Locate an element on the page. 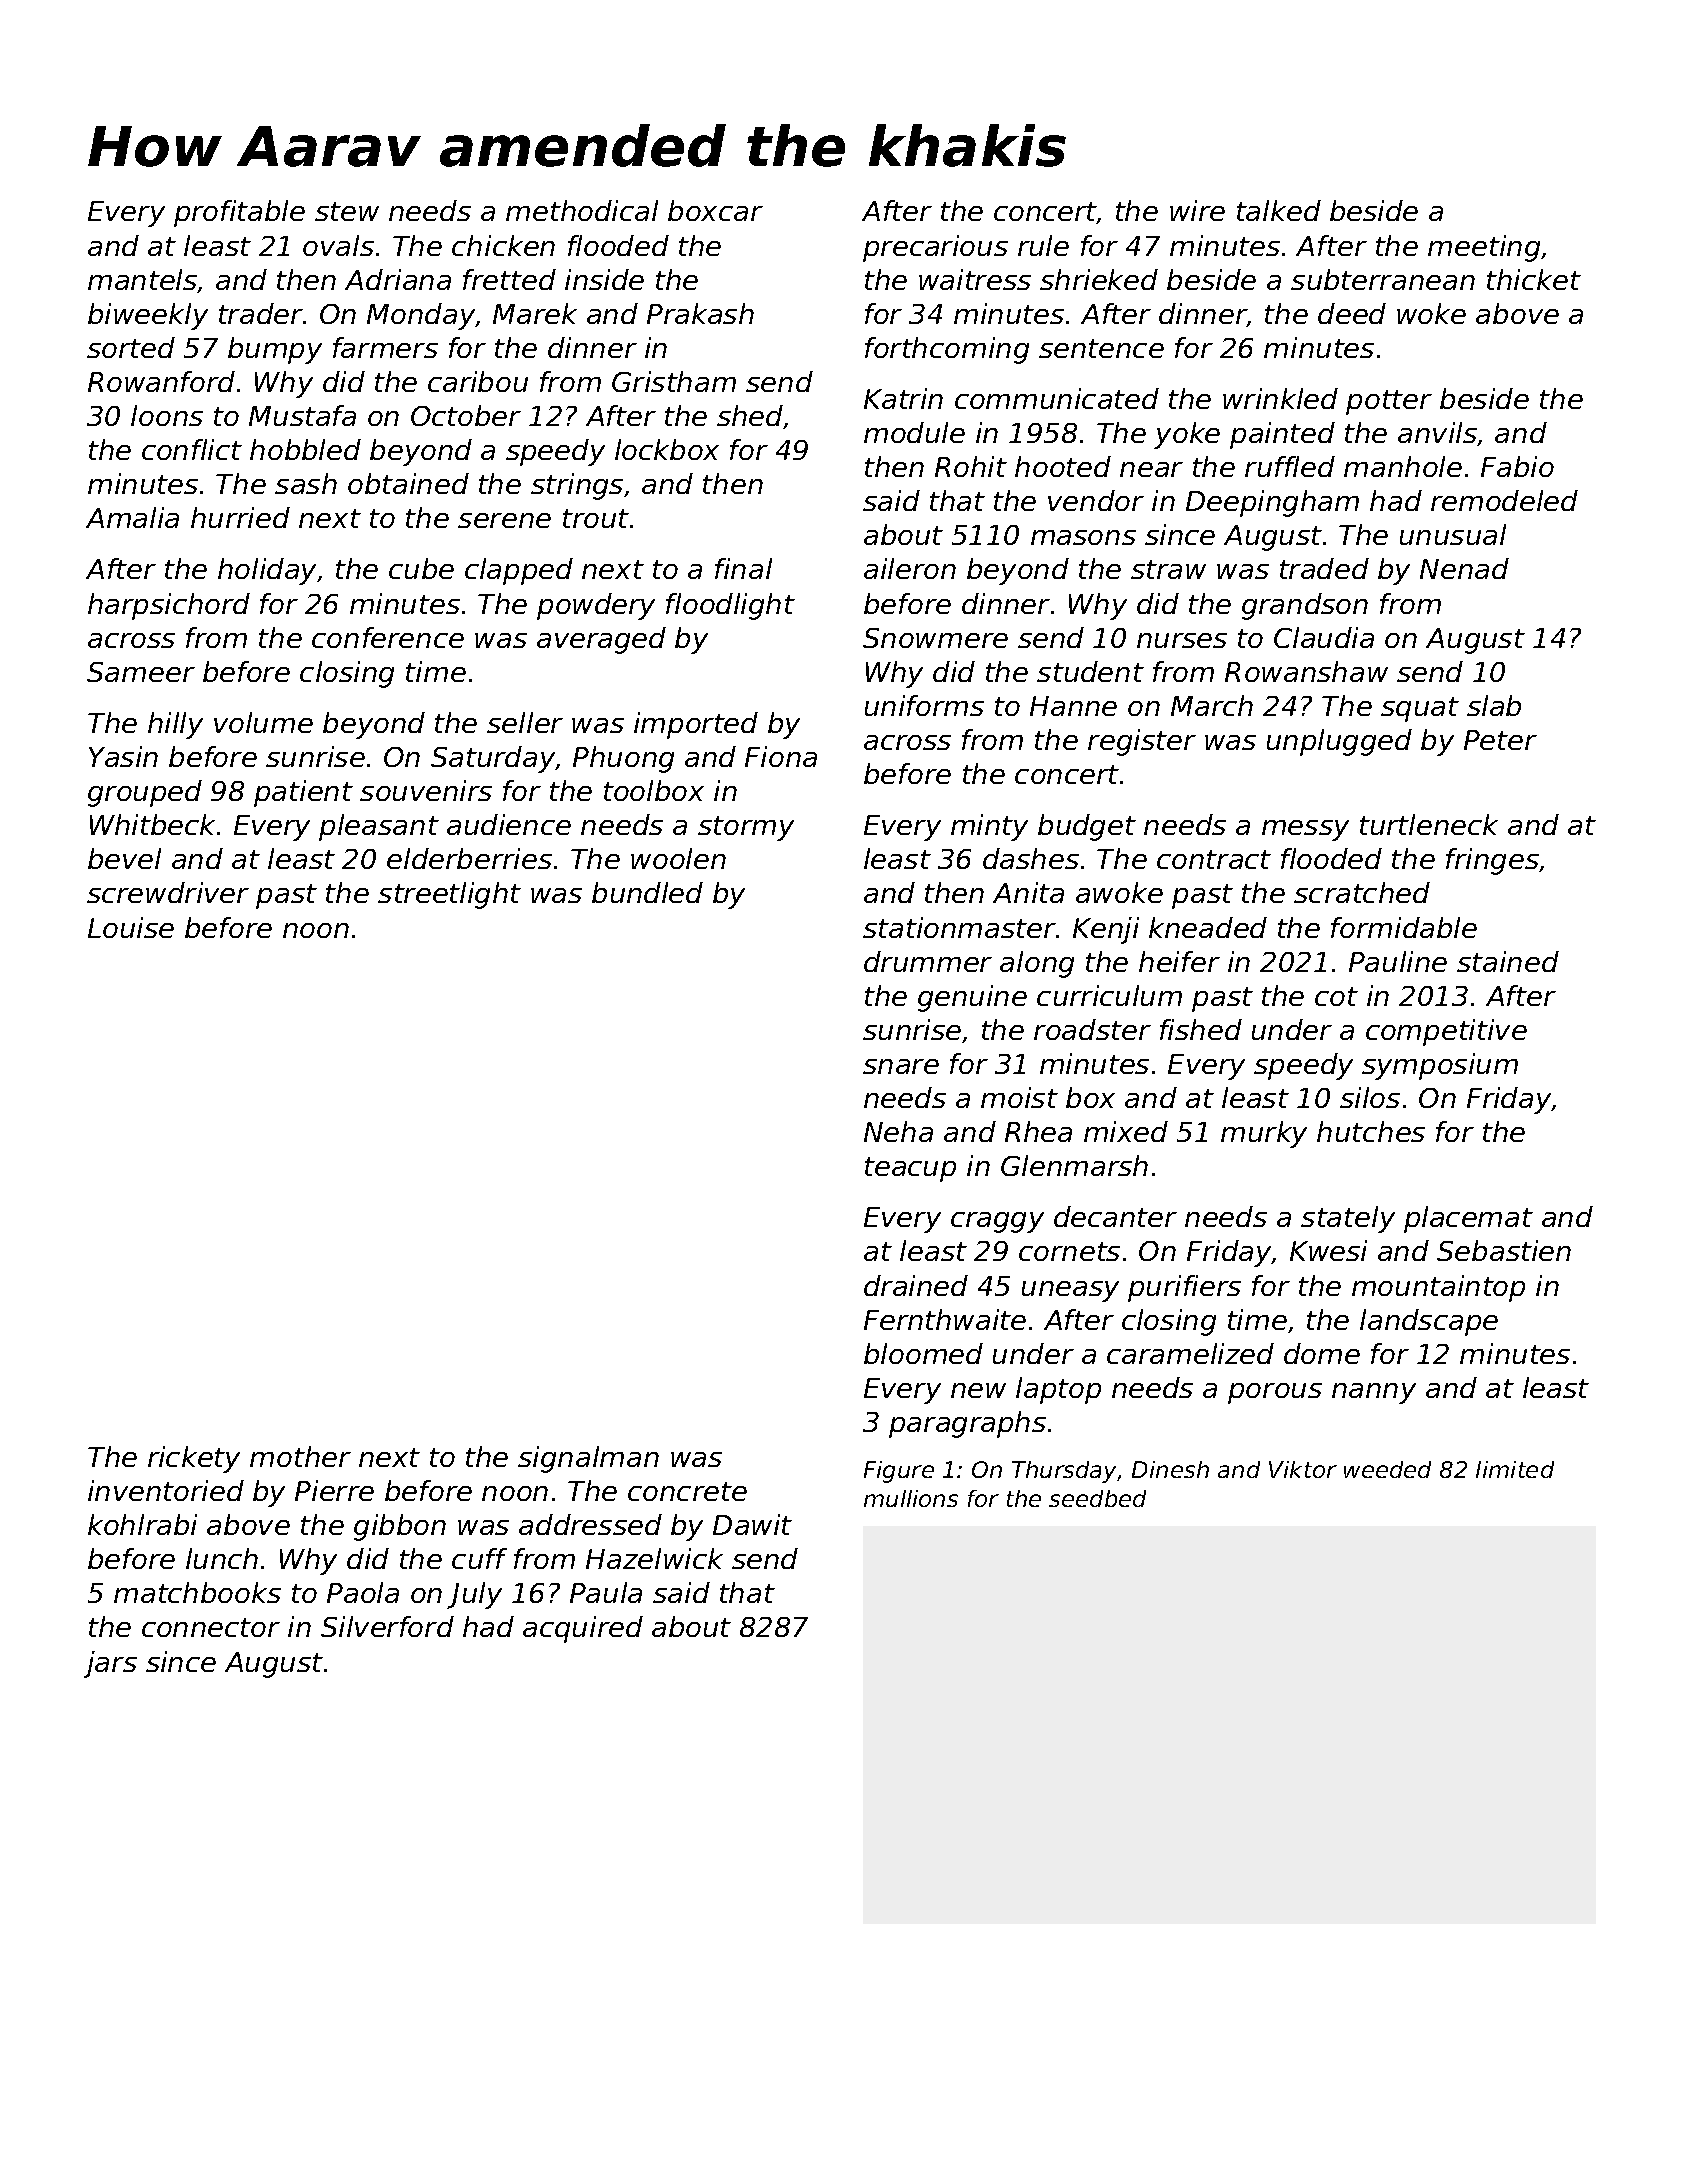  Silverford is located at coordinates (387, 1626).
